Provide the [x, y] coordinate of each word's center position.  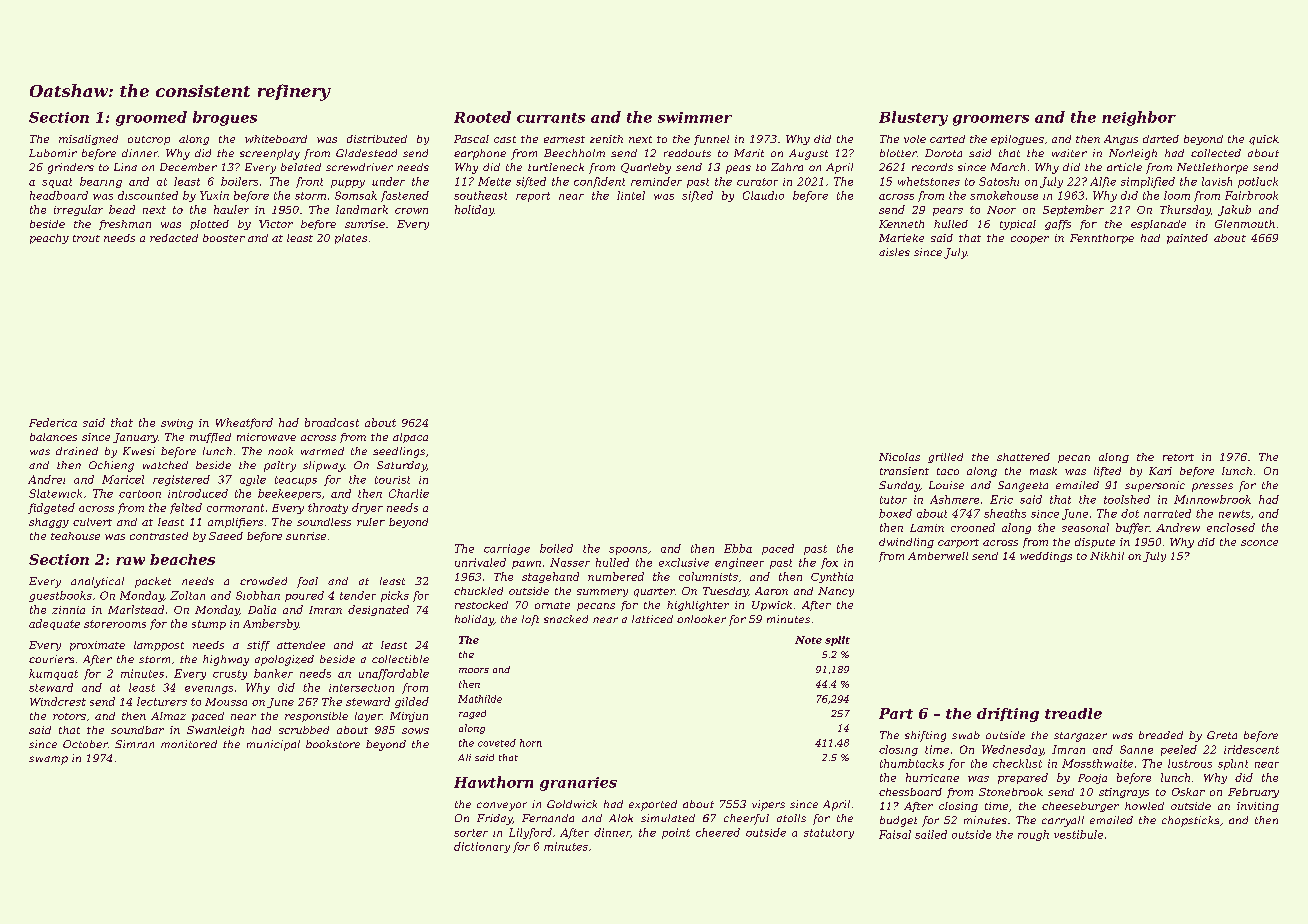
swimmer [695, 117]
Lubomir [53, 153]
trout [86, 238]
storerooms [115, 624]
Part [896, 713]
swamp [48, 760]
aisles [894, 252]
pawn [526, 565]
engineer [739, 563]
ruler [371, 522]
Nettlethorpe [1212, 168]
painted [1187, 239]
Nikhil [1107, 556]
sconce [1259, 543]
